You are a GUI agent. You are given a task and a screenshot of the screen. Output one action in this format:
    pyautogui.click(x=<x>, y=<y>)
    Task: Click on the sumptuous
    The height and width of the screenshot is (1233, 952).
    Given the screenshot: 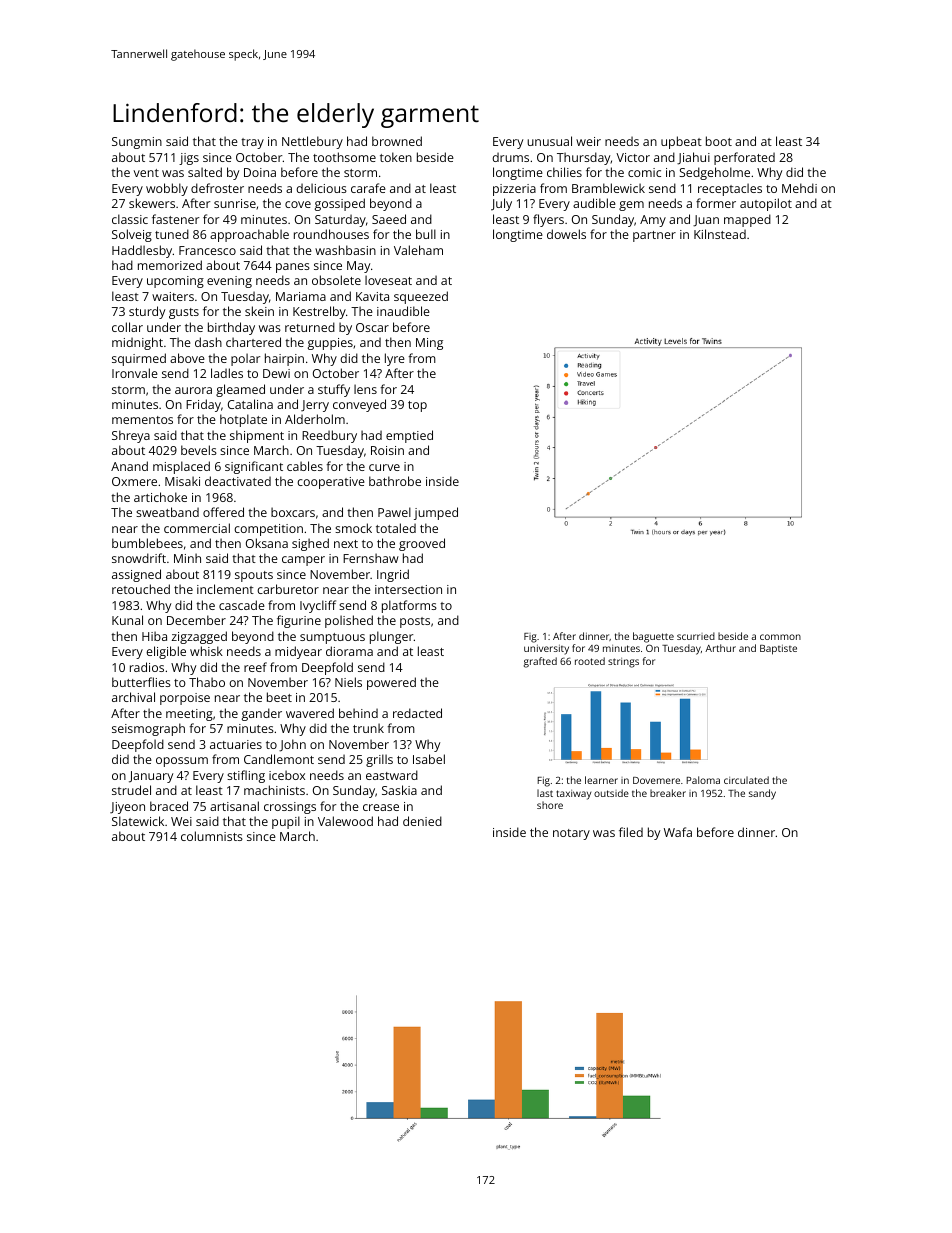 What is the action you would take?
    pyautogui.click(x=332, y=638)
